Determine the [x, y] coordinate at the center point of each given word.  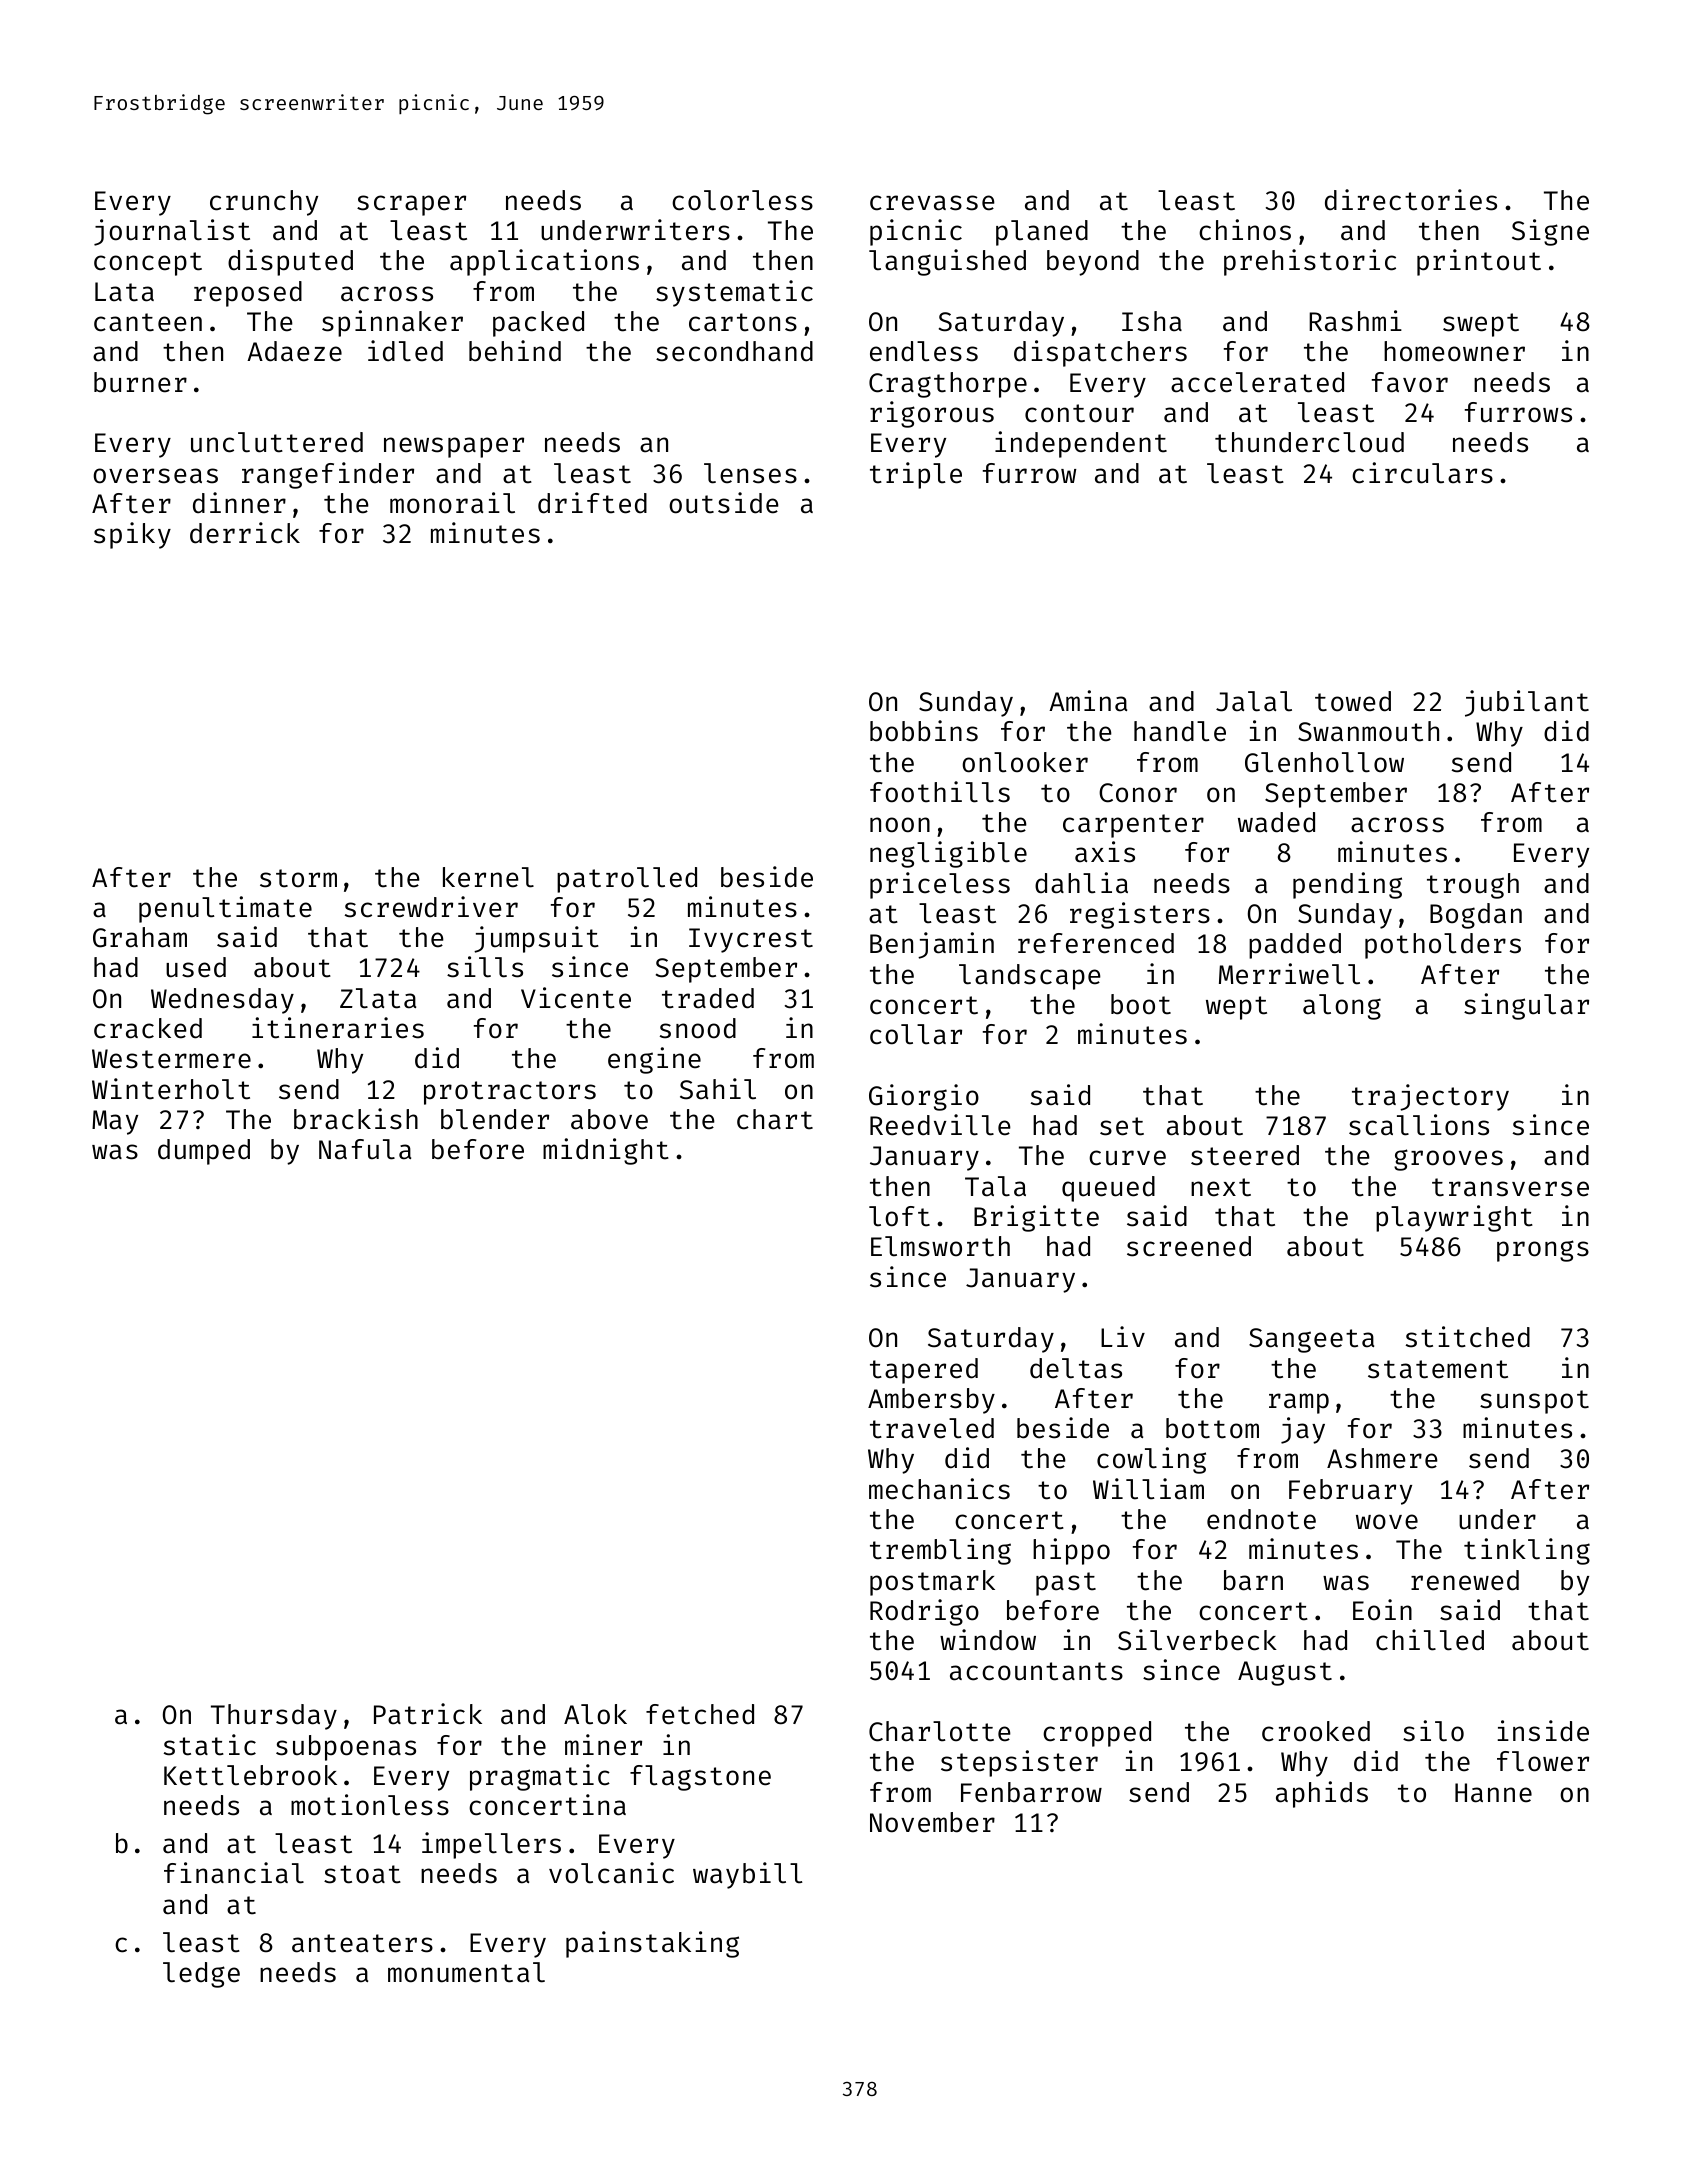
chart [775, 1119]
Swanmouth [1368, 731]
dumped [204, 1152]
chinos [1245, 230]
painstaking [652, 1944]
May [115, 1122]
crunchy [264, 203]
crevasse [932, 203]
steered [1245, 1155]
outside [724, 503]
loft [899, 1216]
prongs [1543, 1251]
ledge [201, 1975]
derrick [245, 533]
